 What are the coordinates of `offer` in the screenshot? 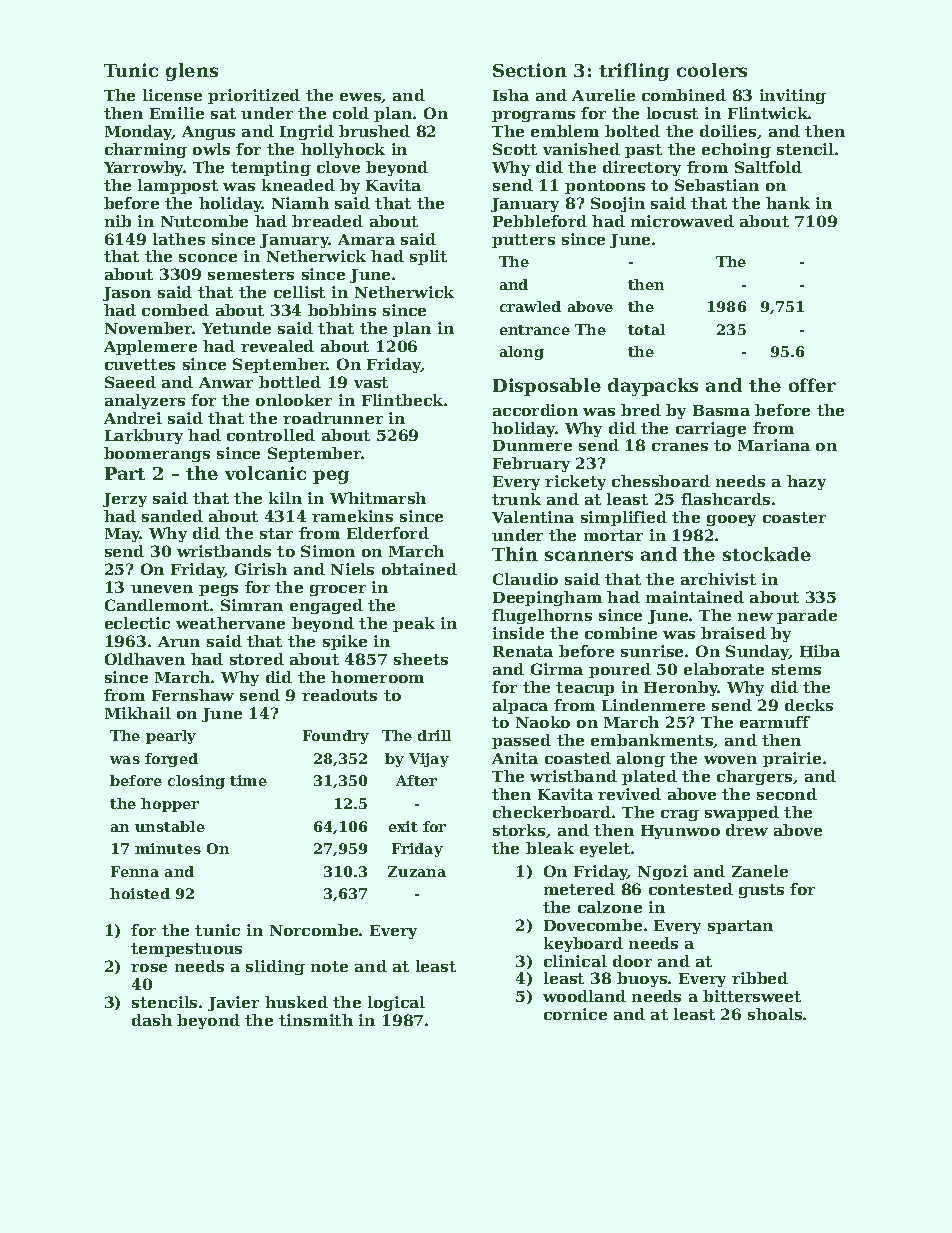 It's located at (812, 385).
